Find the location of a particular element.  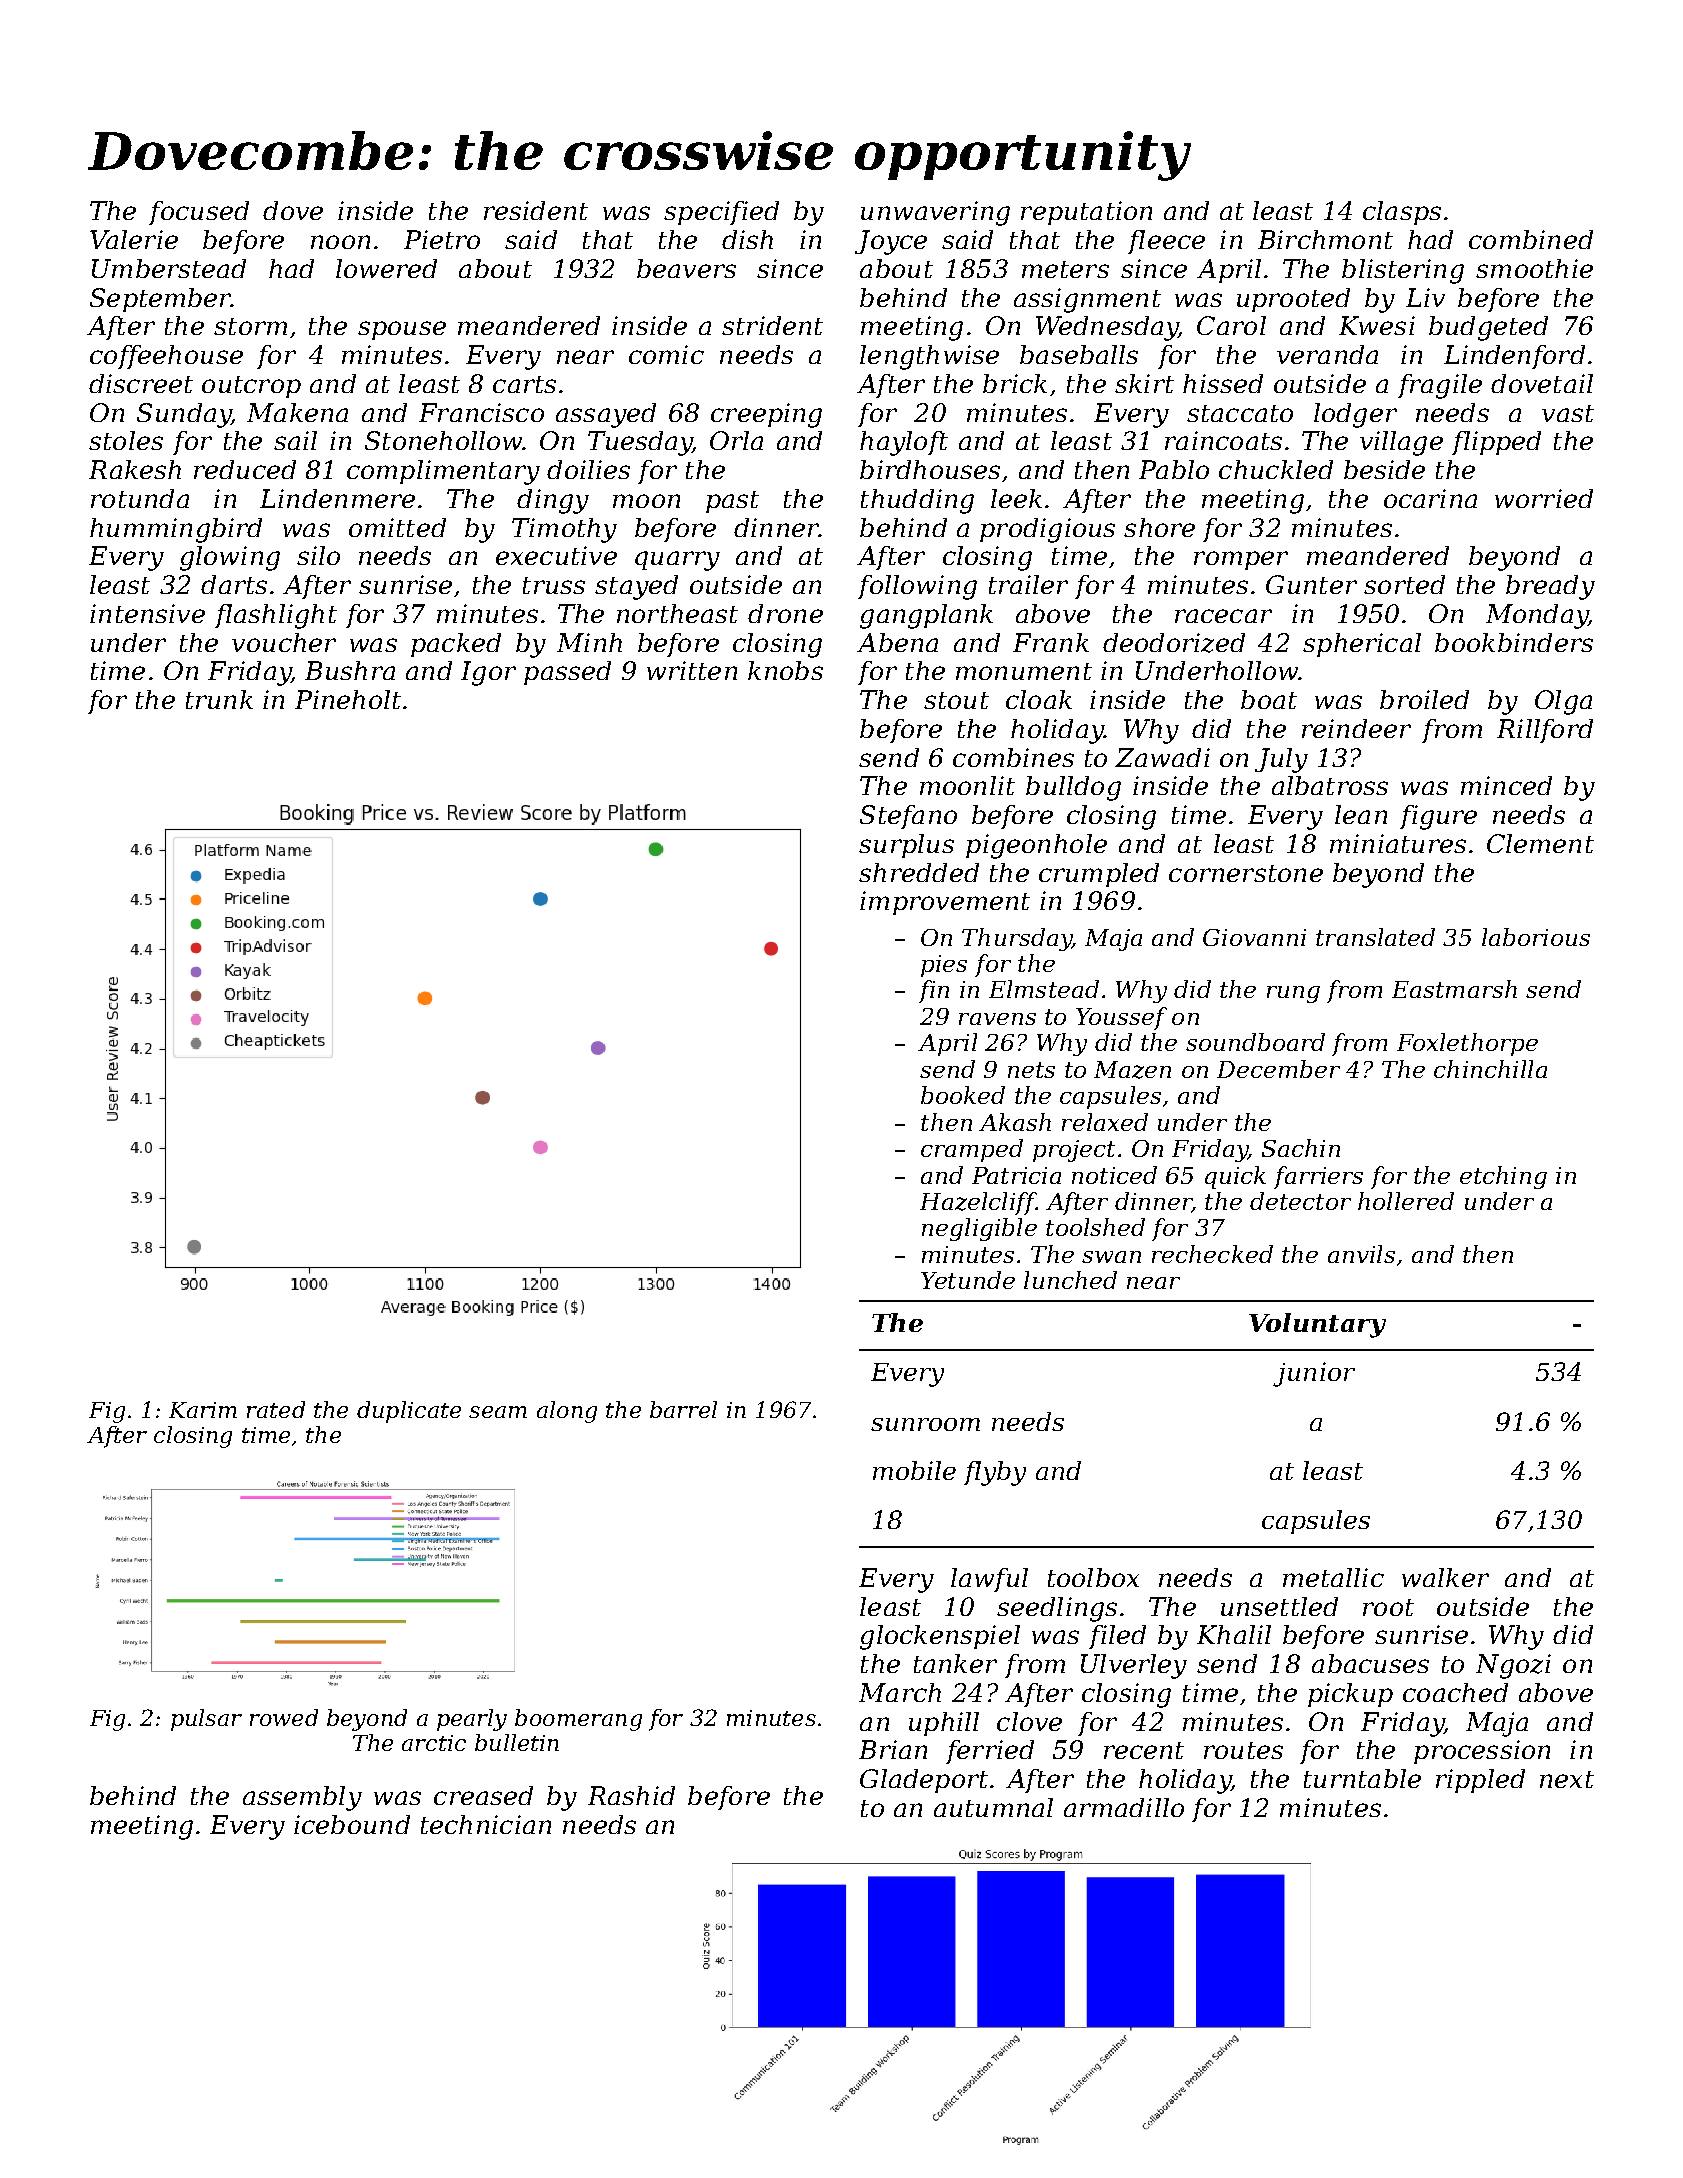

baseballs is located at coordinates (1079, 354).
